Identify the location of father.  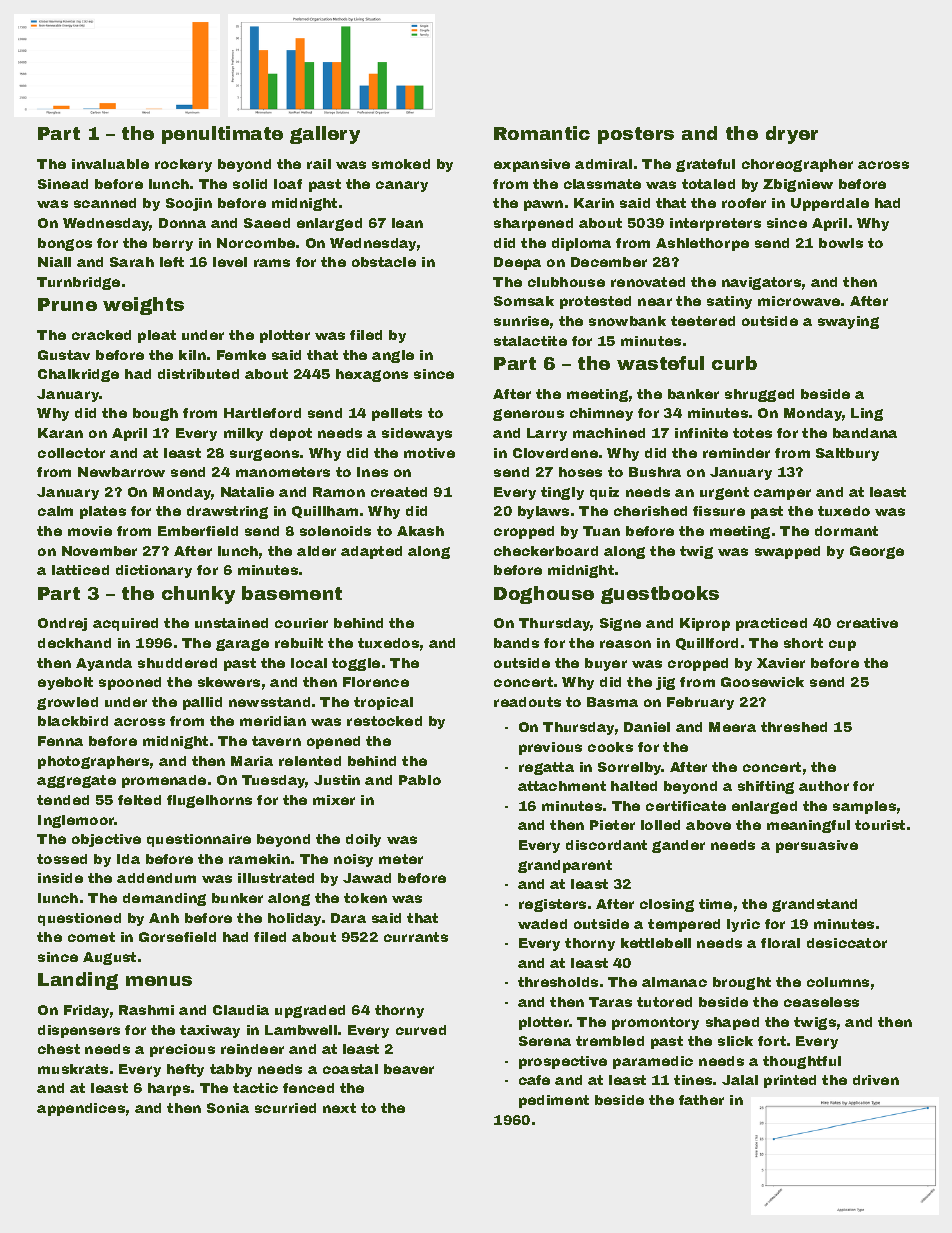
(701, 1100).
